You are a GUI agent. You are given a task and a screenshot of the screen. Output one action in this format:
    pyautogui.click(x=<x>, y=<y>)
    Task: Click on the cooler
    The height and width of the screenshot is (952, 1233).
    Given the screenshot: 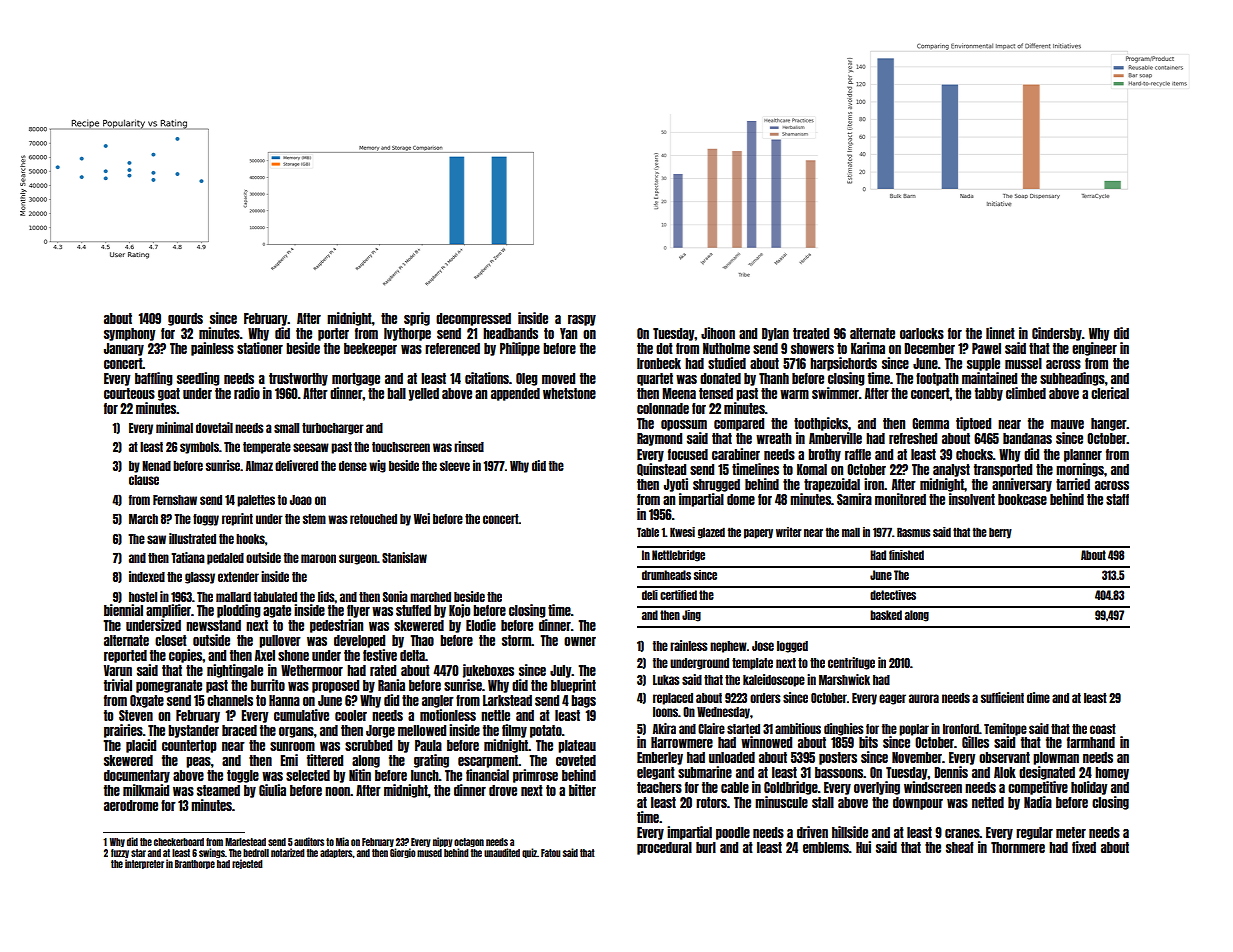 What is the action you would take?
    pyautogui.click(x=351, y=715)
